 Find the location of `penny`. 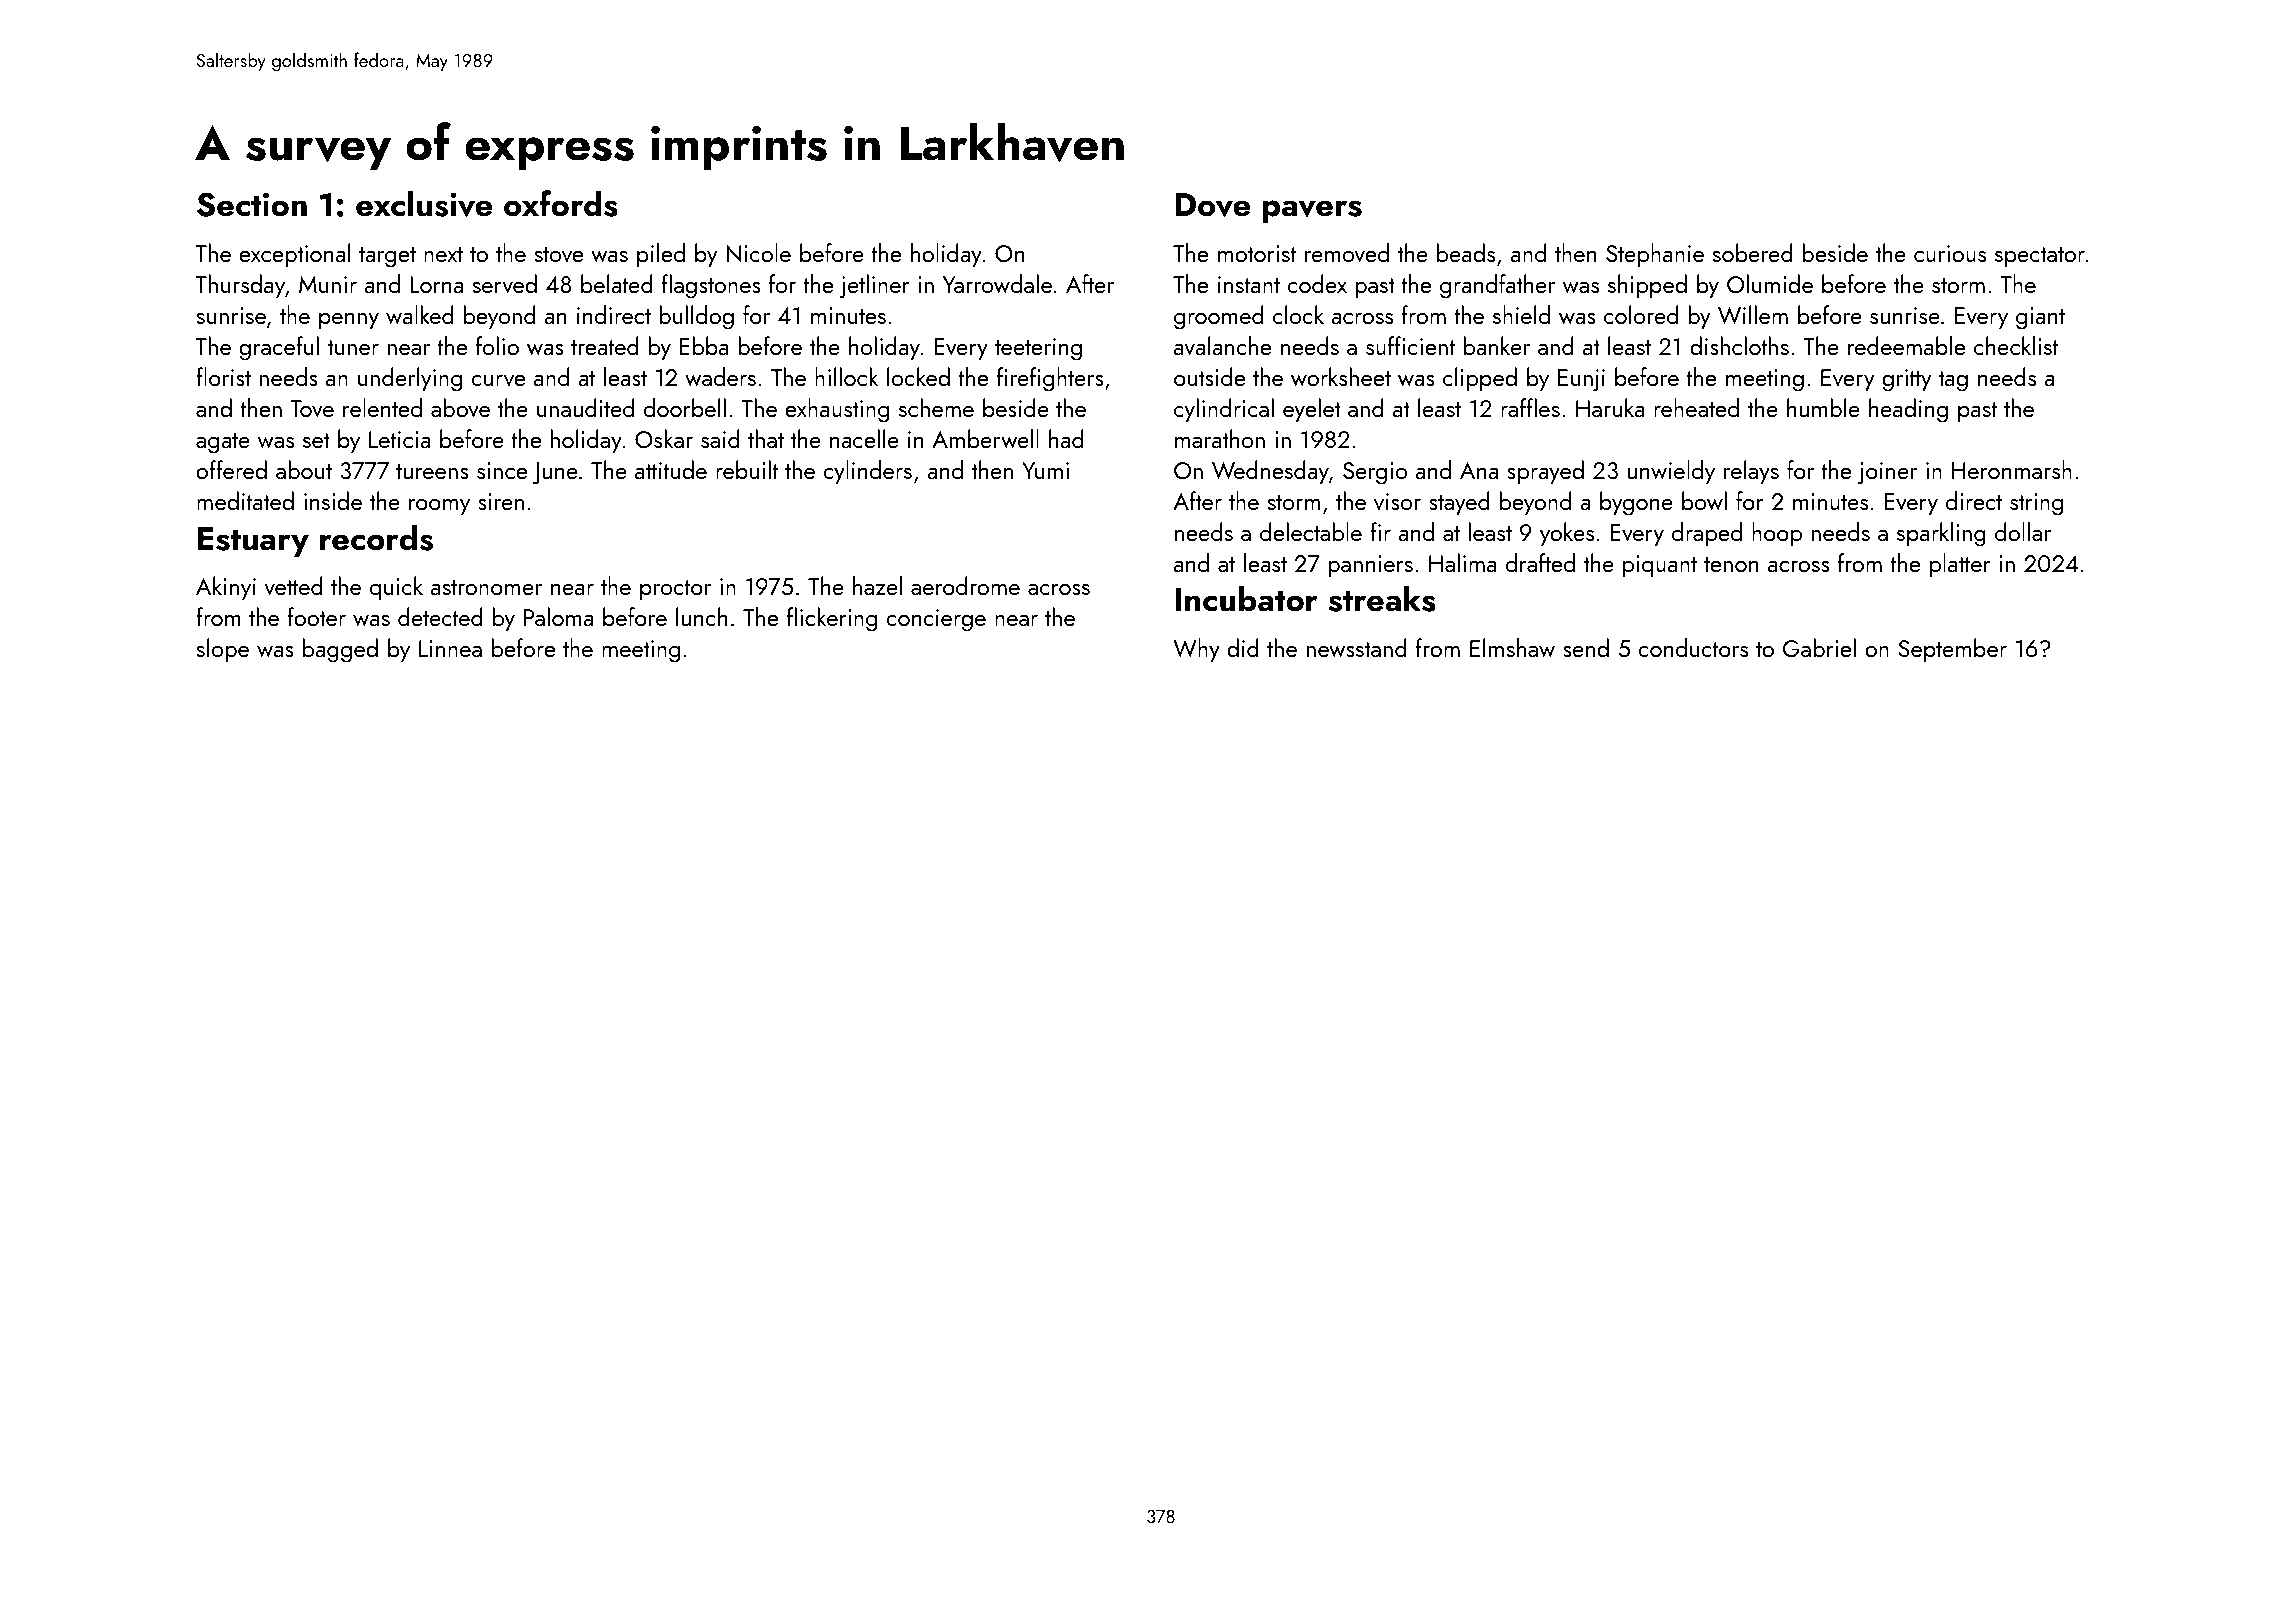

penny is located at coordinates (349, 321).
